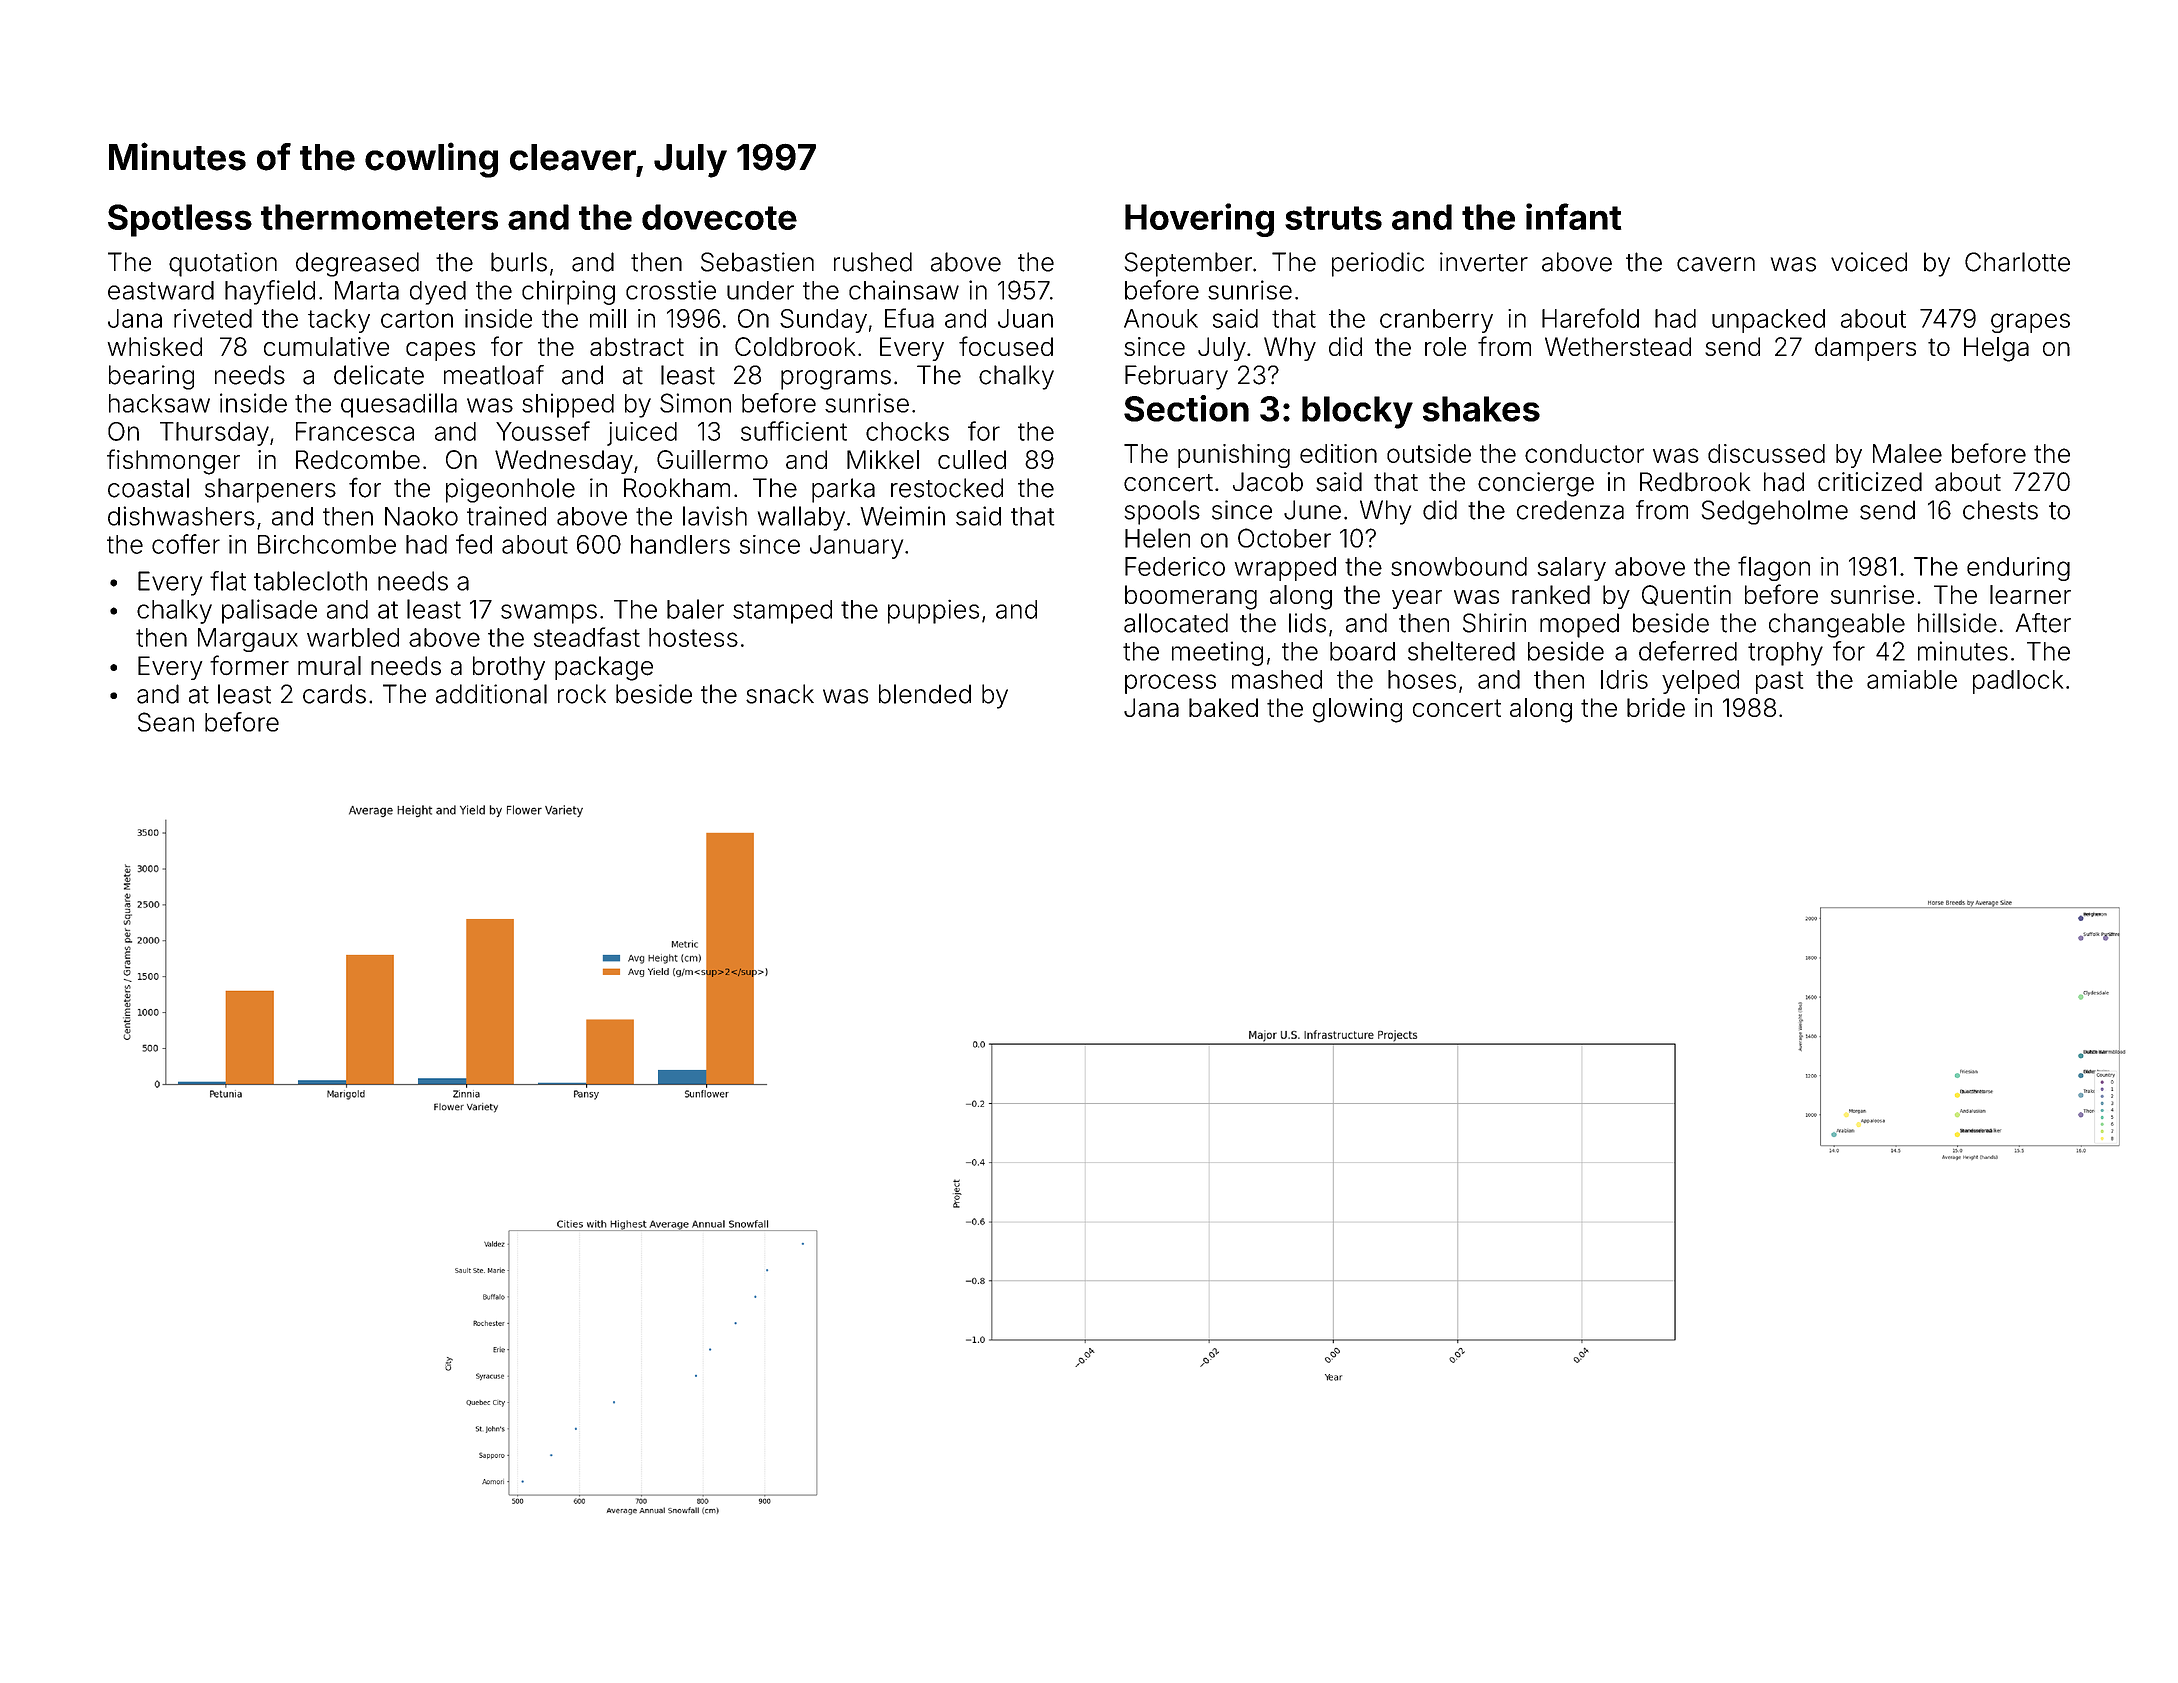  I want to click on sharpeners, so click(270, 490).
